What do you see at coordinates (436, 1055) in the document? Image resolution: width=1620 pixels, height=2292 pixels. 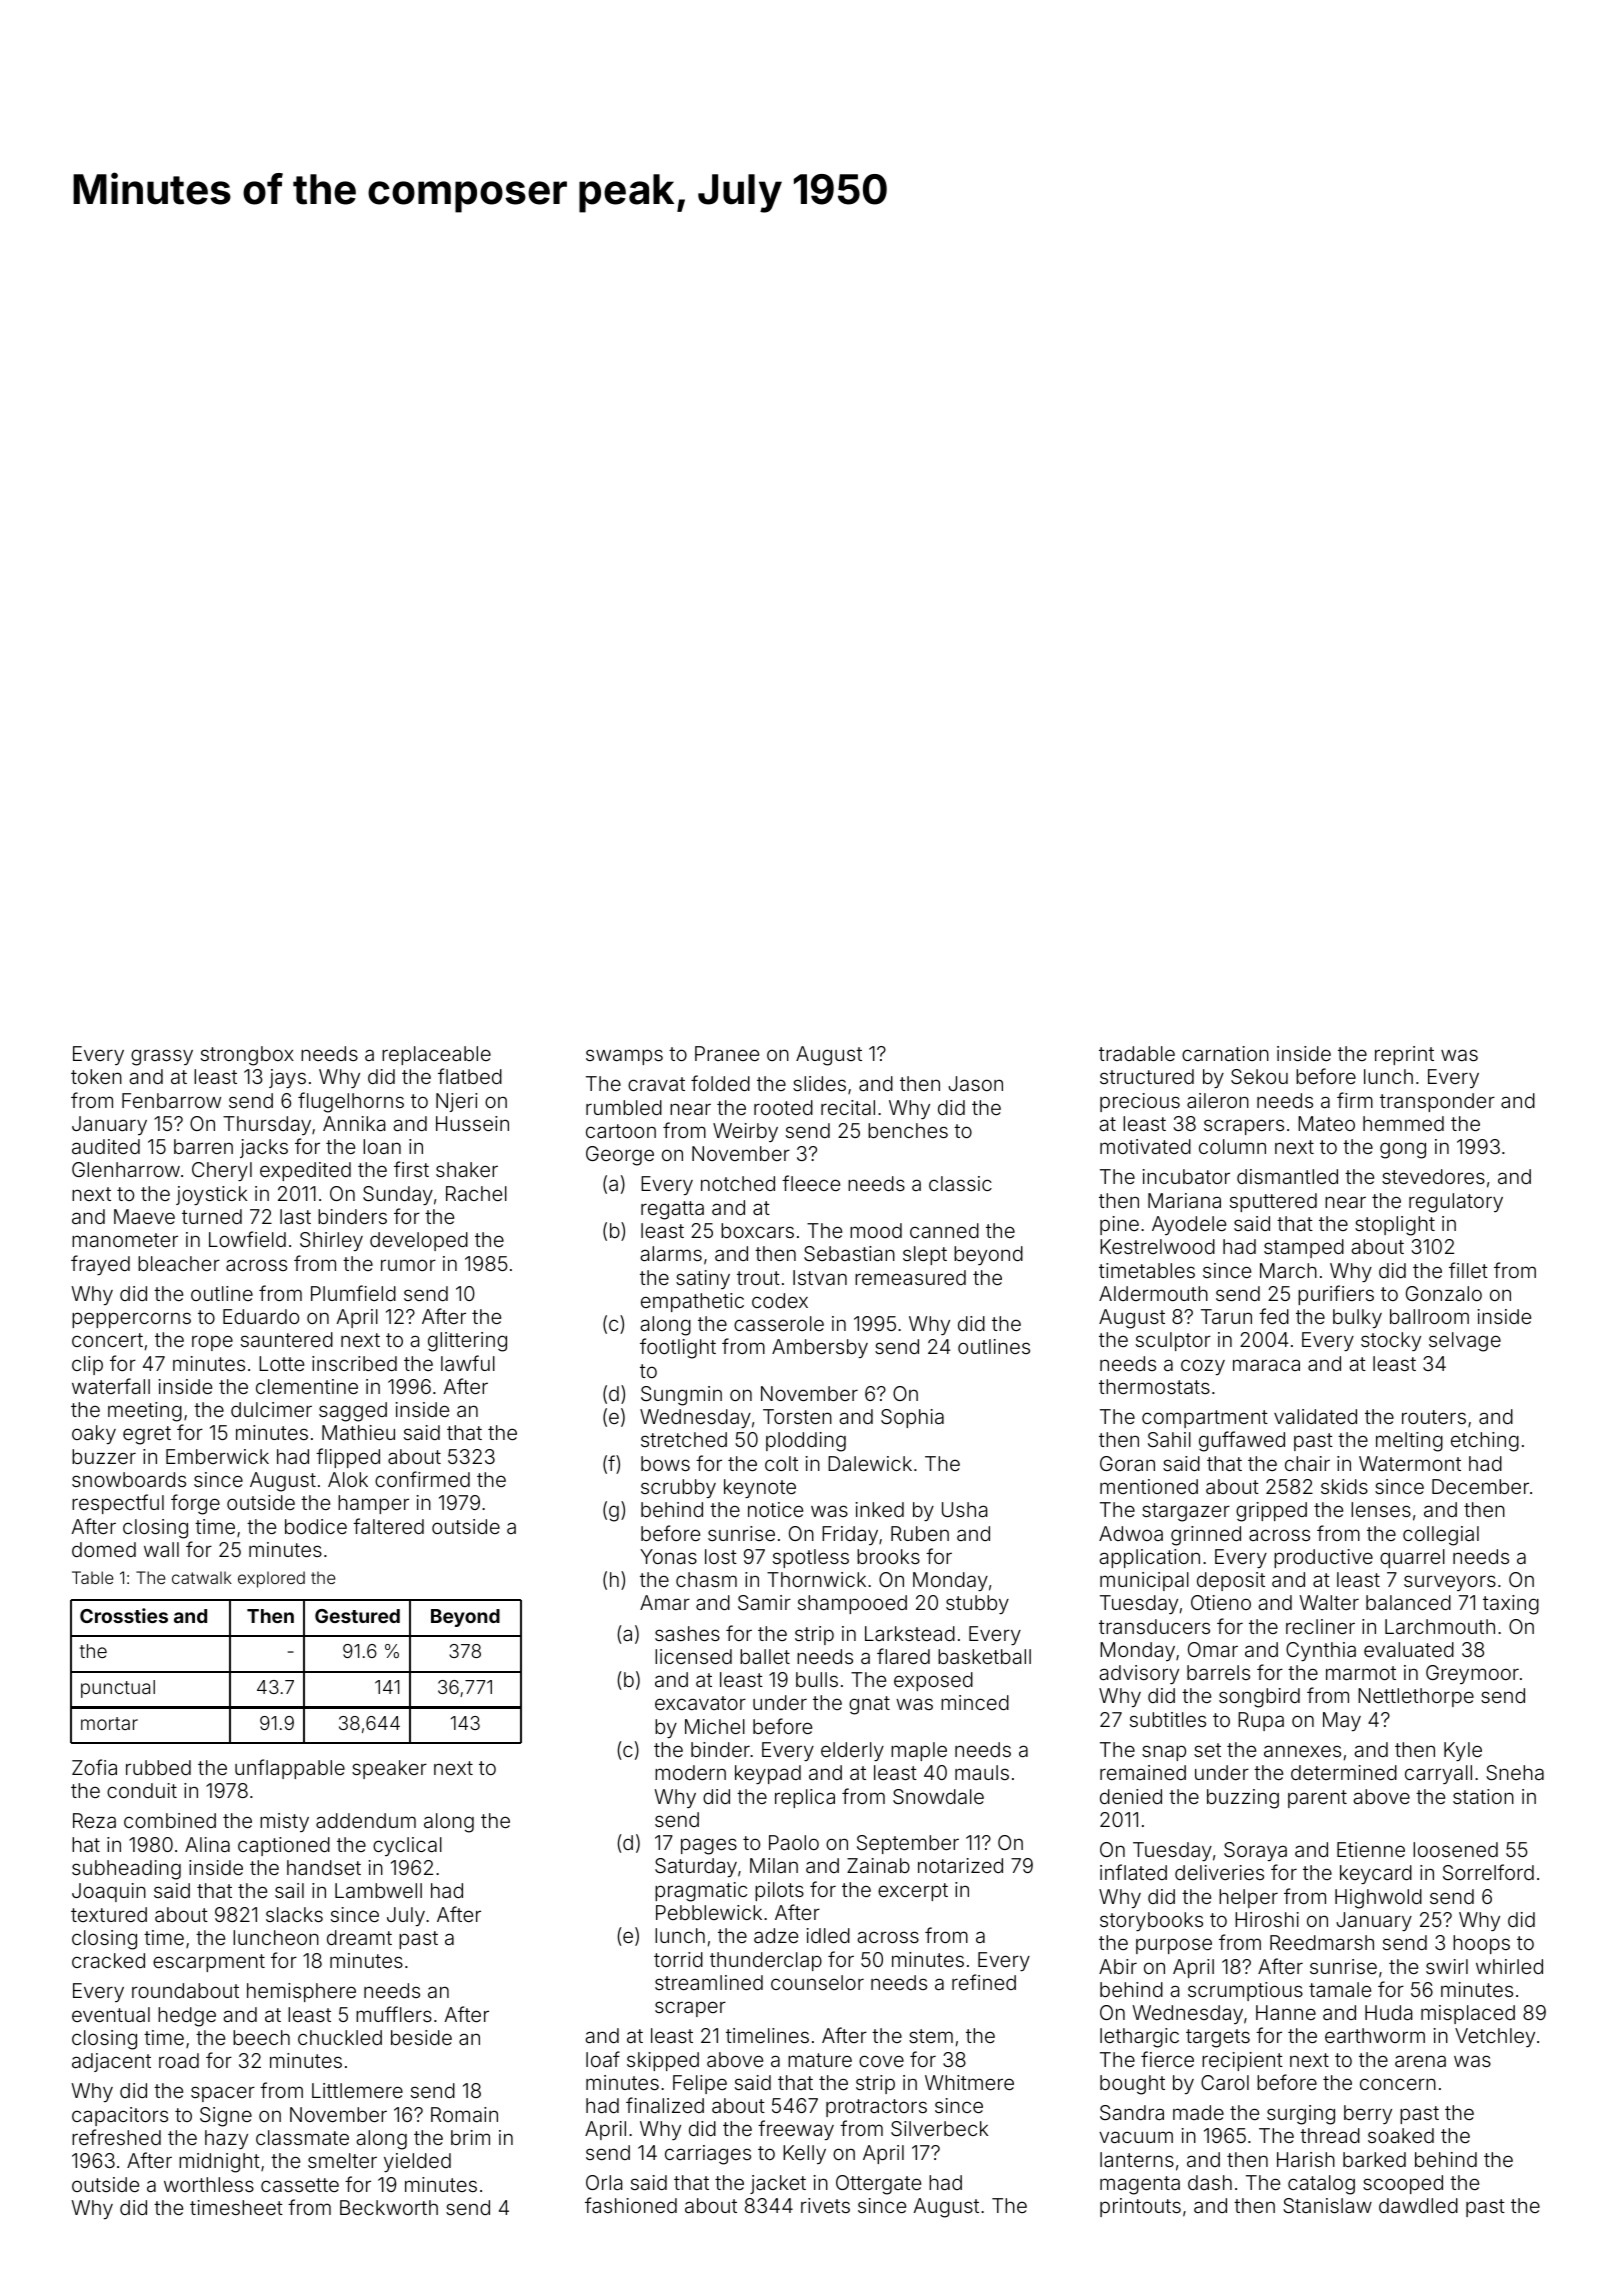 I see `replaceable` at bounding box center [436, 1055].
